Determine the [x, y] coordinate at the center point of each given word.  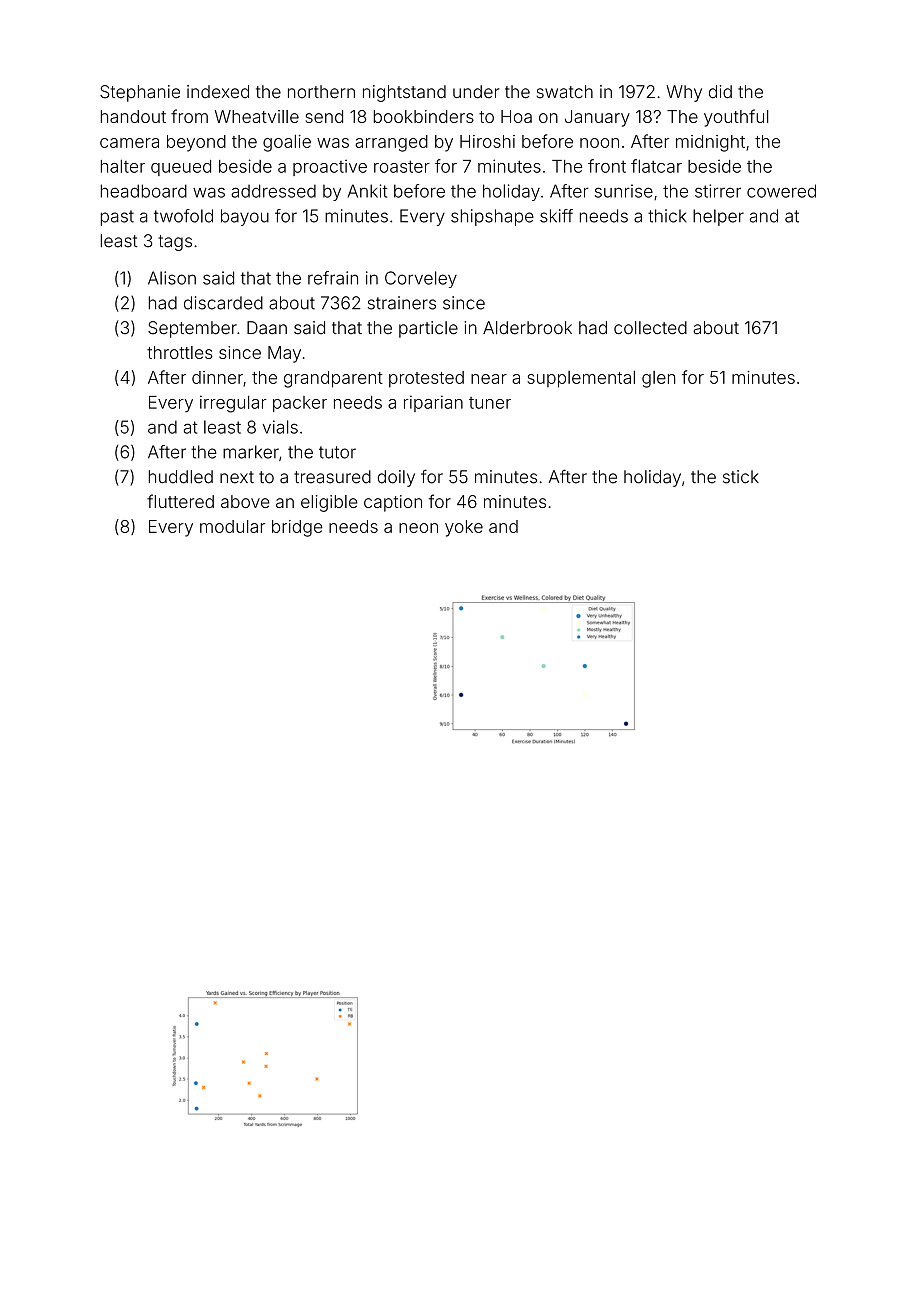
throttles [180, 352]
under [476, 92]
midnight [710, 143]
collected [650, 328]
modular [232, 526]
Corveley [421, 279]
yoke [464, 528]
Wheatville [257, 116]
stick [741, 477]
